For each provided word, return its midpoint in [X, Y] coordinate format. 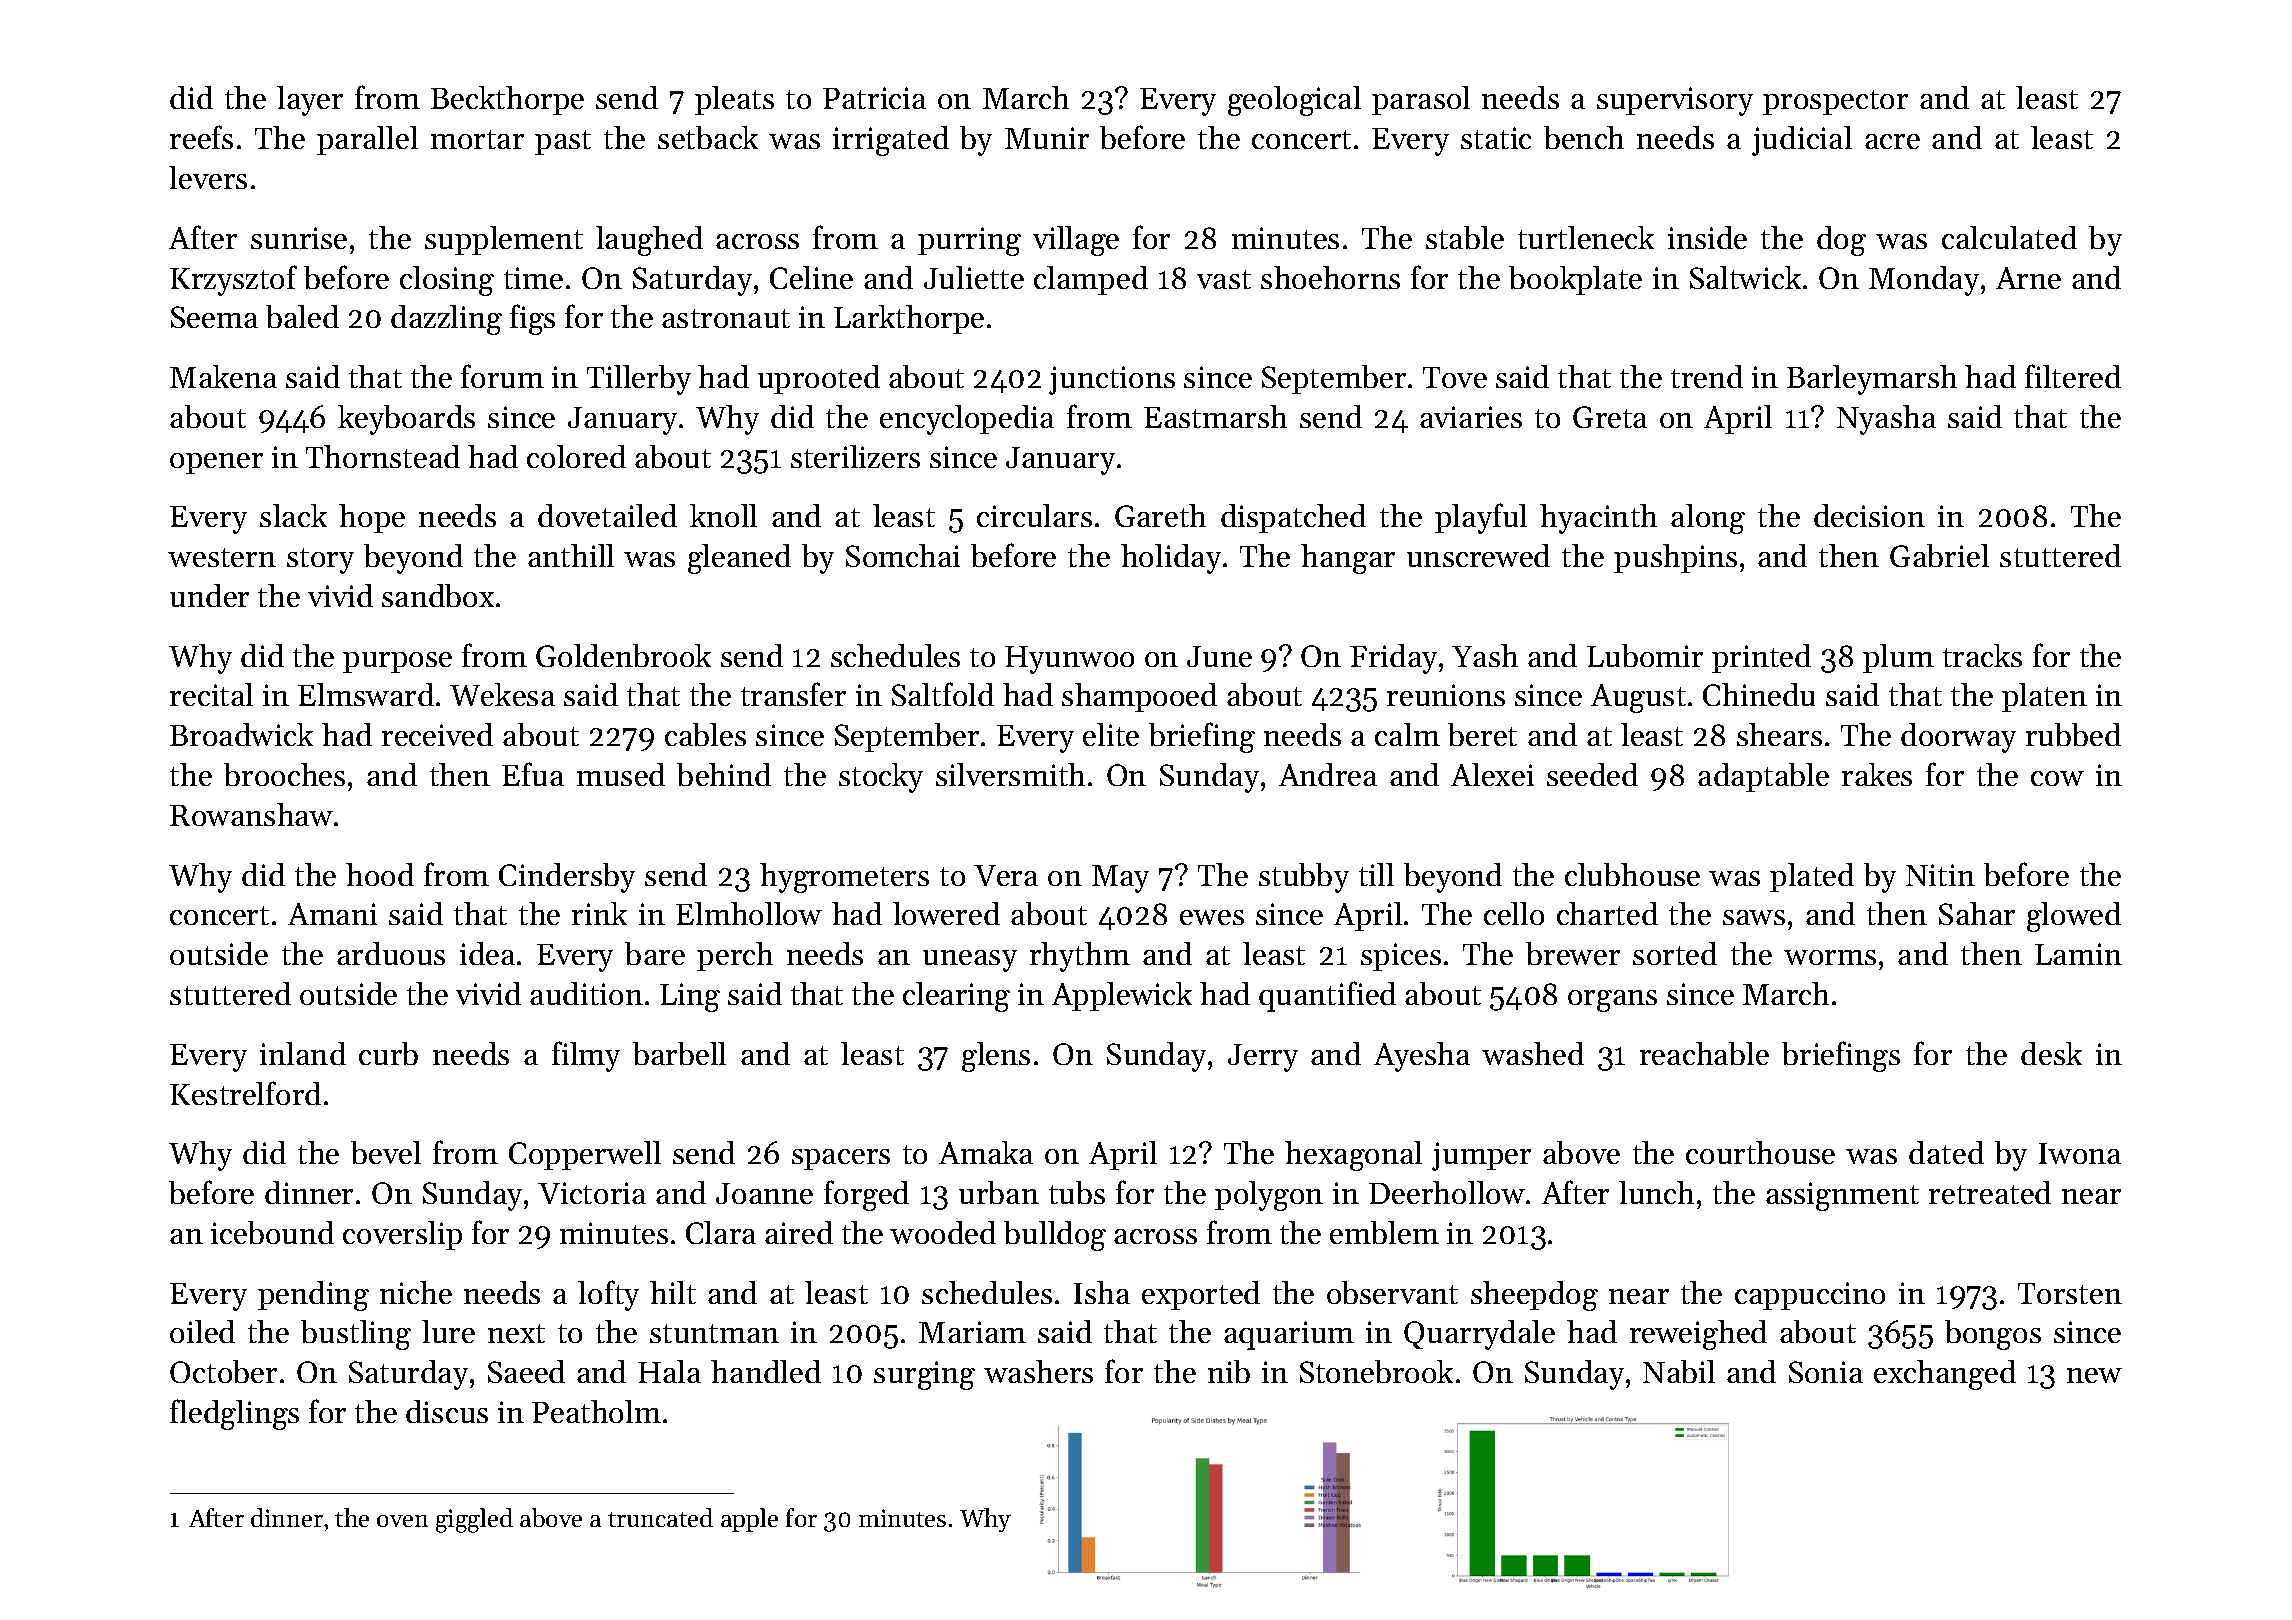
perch [735, 956]
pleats [734, 100]
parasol [1421, 100]
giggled [474, 1520]
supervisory [1675, 101]
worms [1830, 957]
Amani [332, 914]
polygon [1269, 1196]
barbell [679, 1053]
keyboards [406, 420]
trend [1707, 376]
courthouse [1760, 1152]
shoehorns [1330, 277]
